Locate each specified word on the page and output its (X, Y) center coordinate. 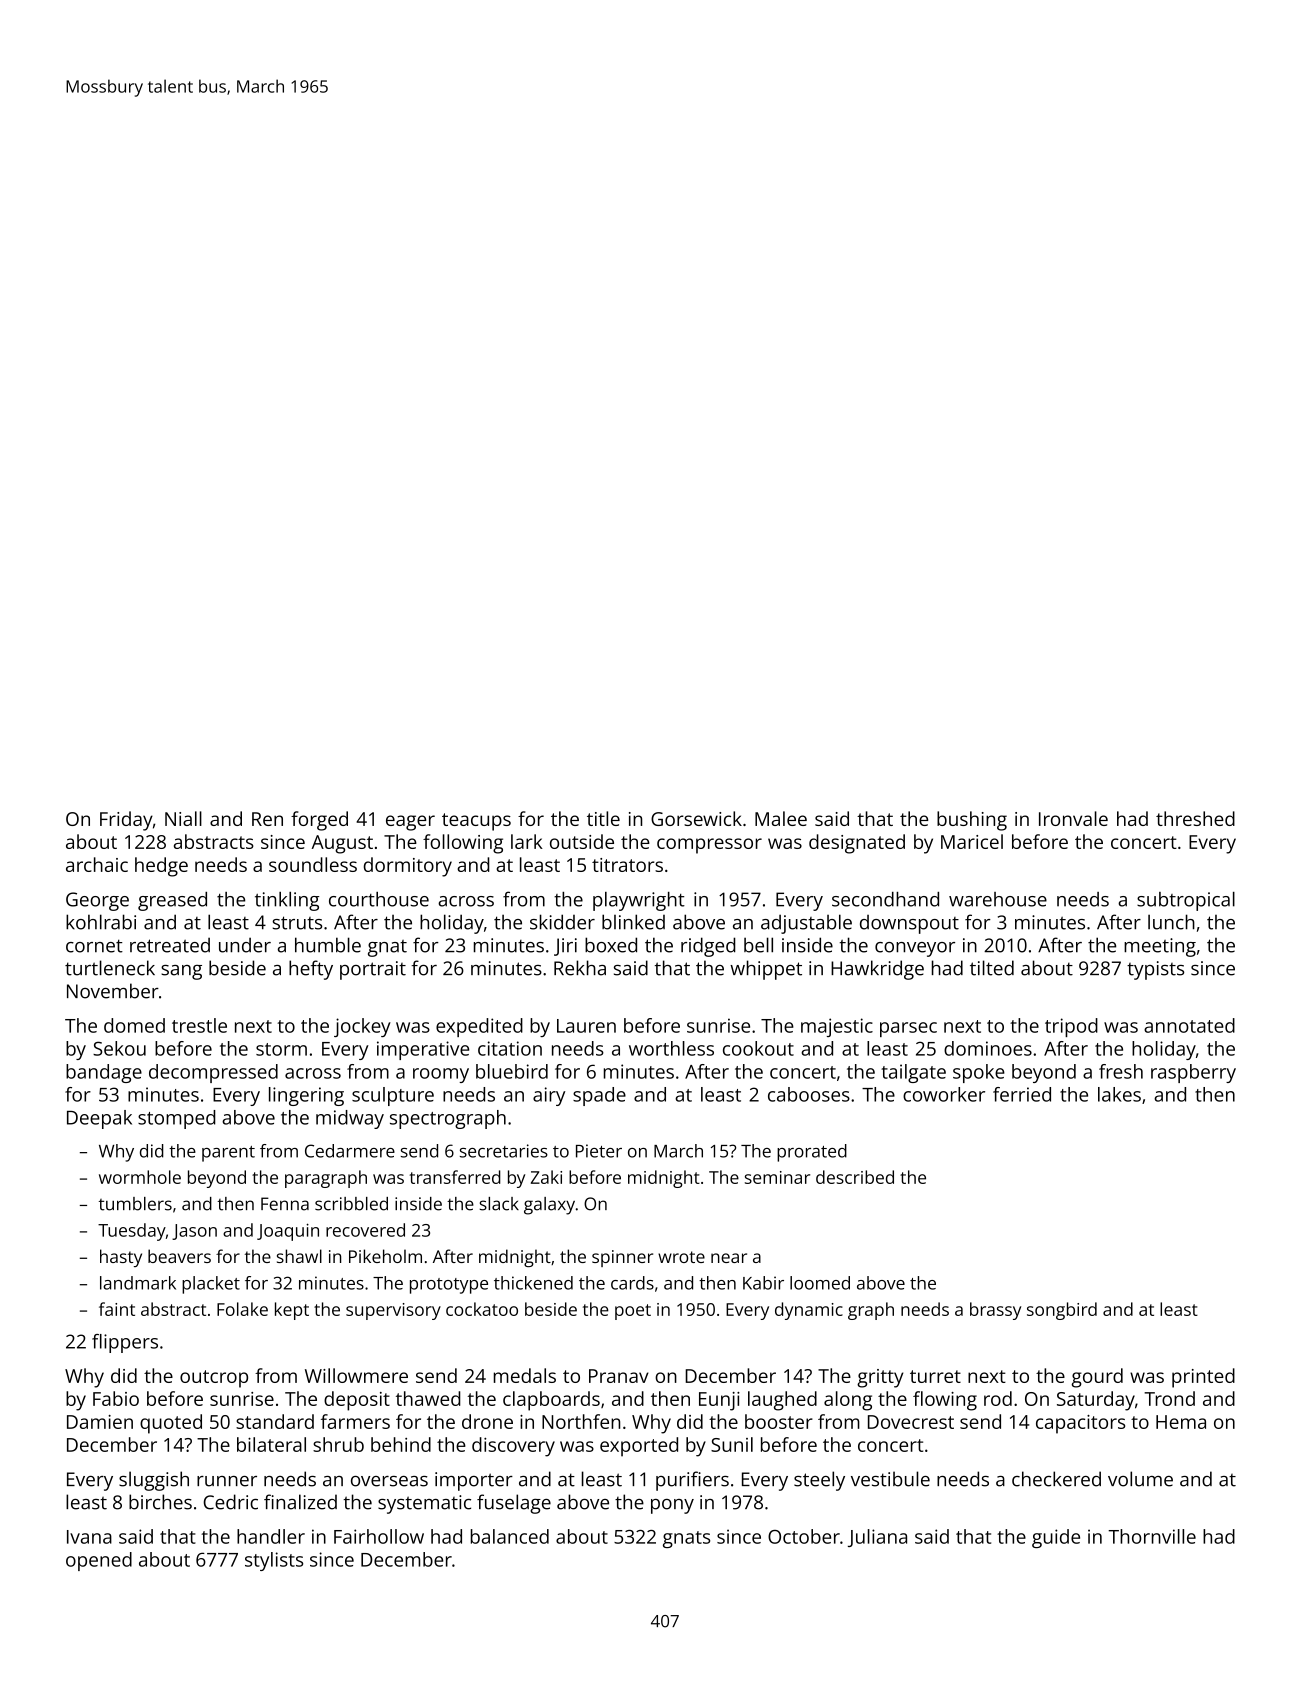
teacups (476, 822)
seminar (777, 1177)
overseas (389, 1481)
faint (117, 1309)
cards (632, 1283)
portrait (373, 970)
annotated (1189, 1025)
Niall (183, 818)
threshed (1195, 818)
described (855, 1177)
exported (639, 1447)
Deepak (99, 1119)
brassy (995, 1311)
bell (758, 945)
